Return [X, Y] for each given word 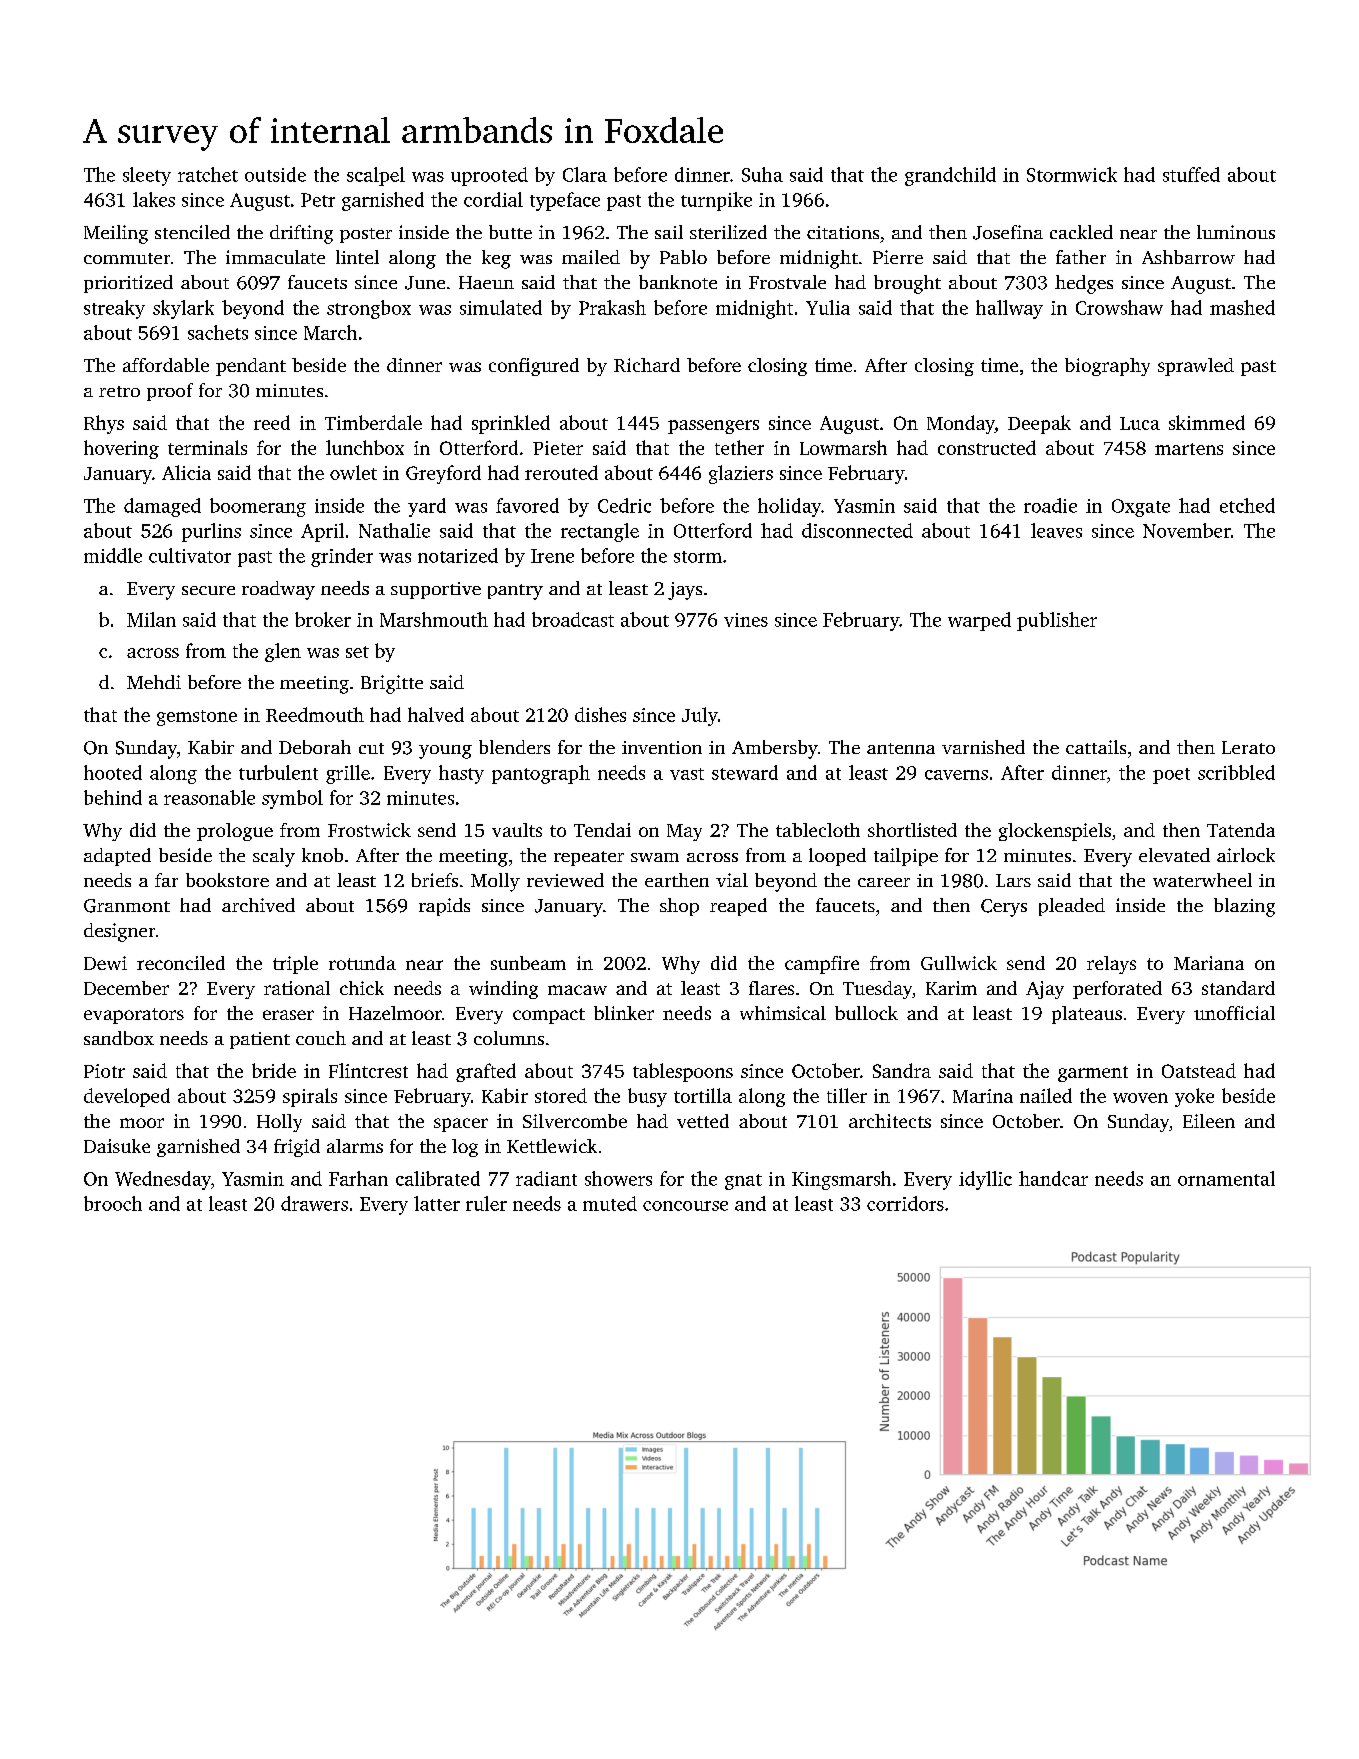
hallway [1009, 309]
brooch [113, 1203]
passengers [713, 427]
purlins [211, 532]
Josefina [1008, 232]
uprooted [489, 176]
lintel [357, 257]
